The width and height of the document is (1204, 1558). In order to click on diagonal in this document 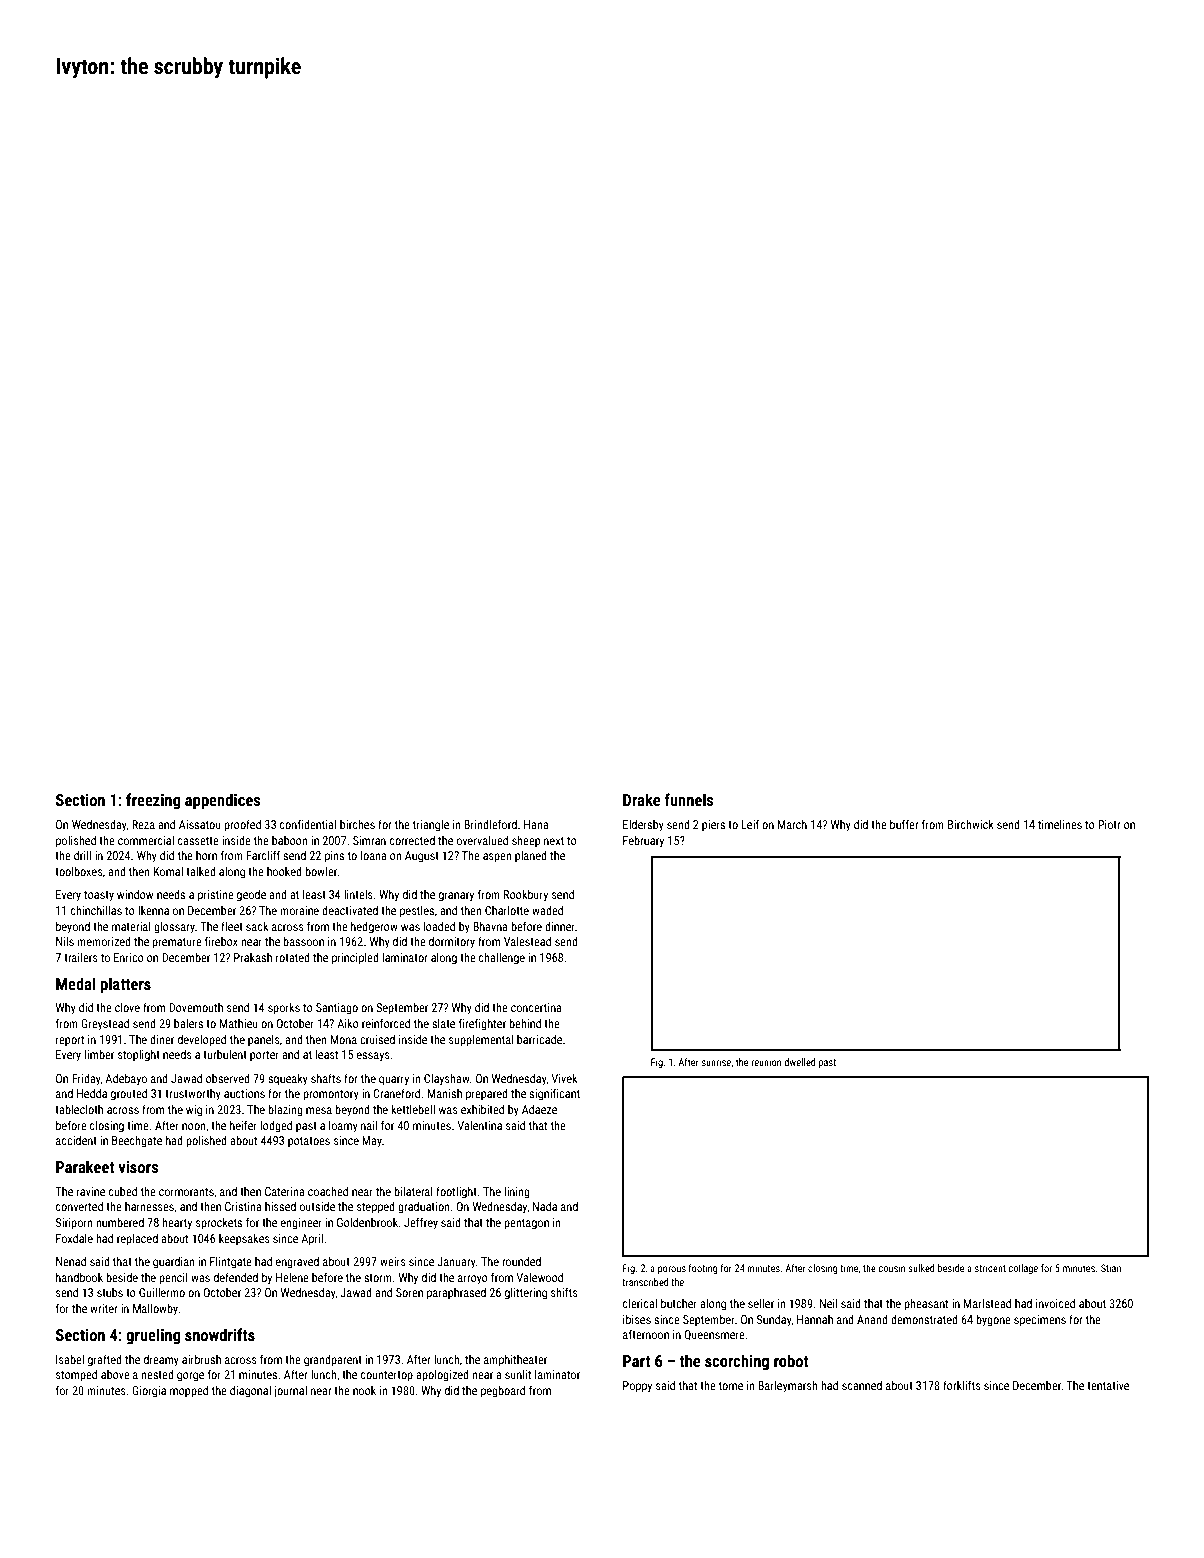, I will do `click(250, 1392)`.
